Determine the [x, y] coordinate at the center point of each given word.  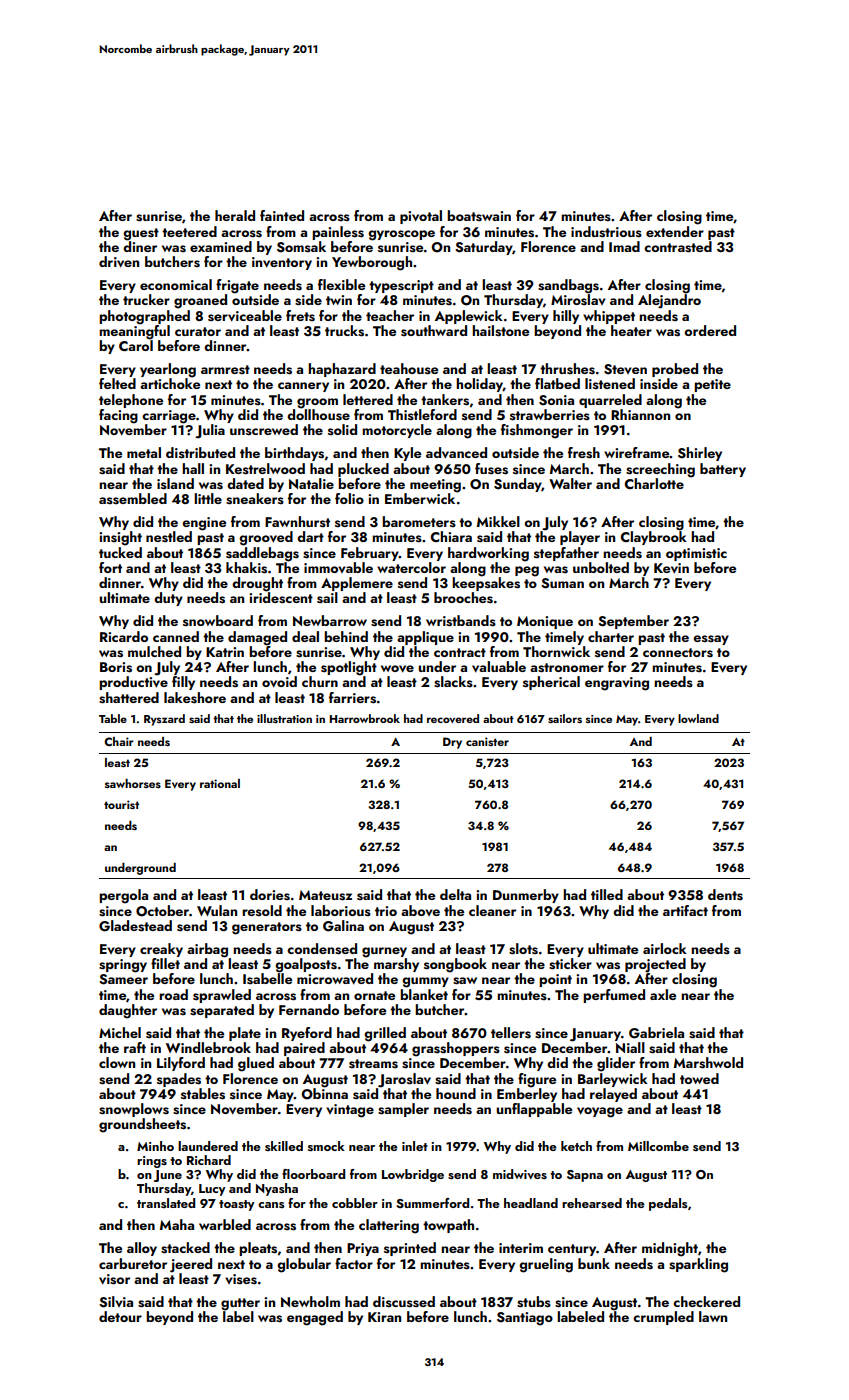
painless [338, 233]
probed [675, 370]
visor [114, 1279]
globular [304, 1265]
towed [699, 1078]
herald [235, 215]
